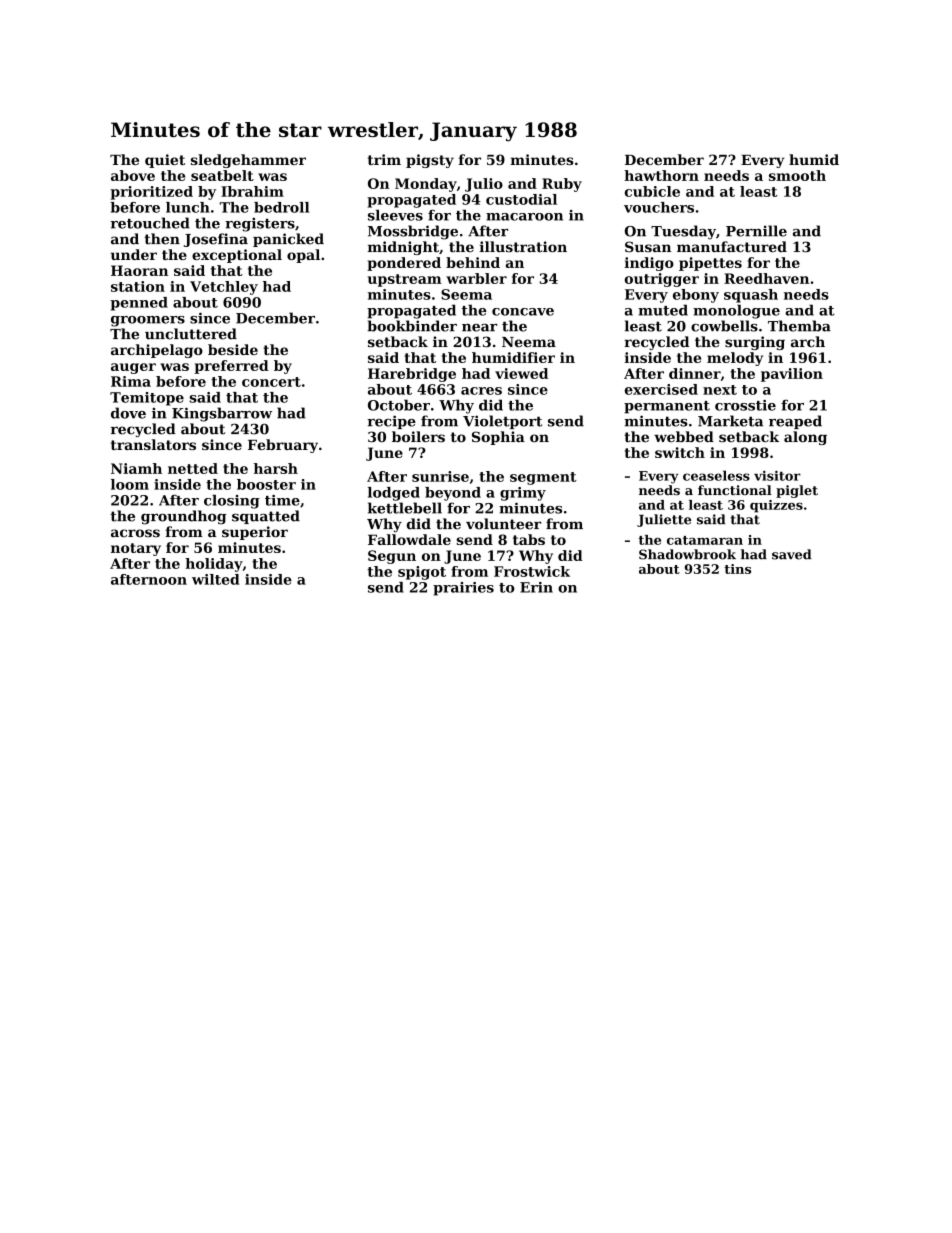  Describe the element at coordinates (409, 539) in the page. I see `Fallowdale` at that location.
